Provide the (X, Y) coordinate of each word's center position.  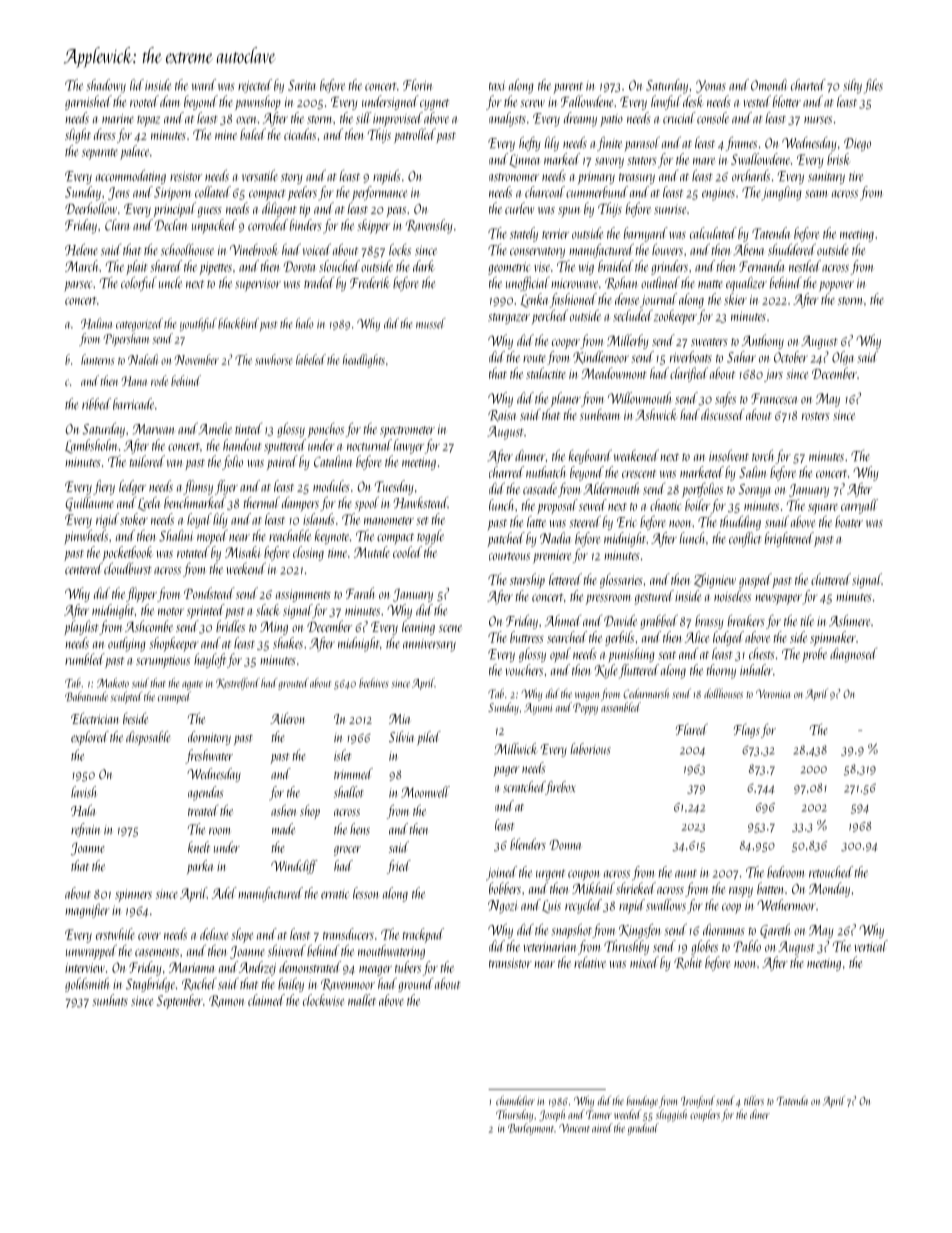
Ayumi (538, 709)
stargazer (509, 318)
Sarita (302, 85)
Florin (417, 85)
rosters (816, 416)
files (873, 86)
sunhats (110, 1000)
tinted (248, 428)
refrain (85, 830)
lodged (728, 638)
